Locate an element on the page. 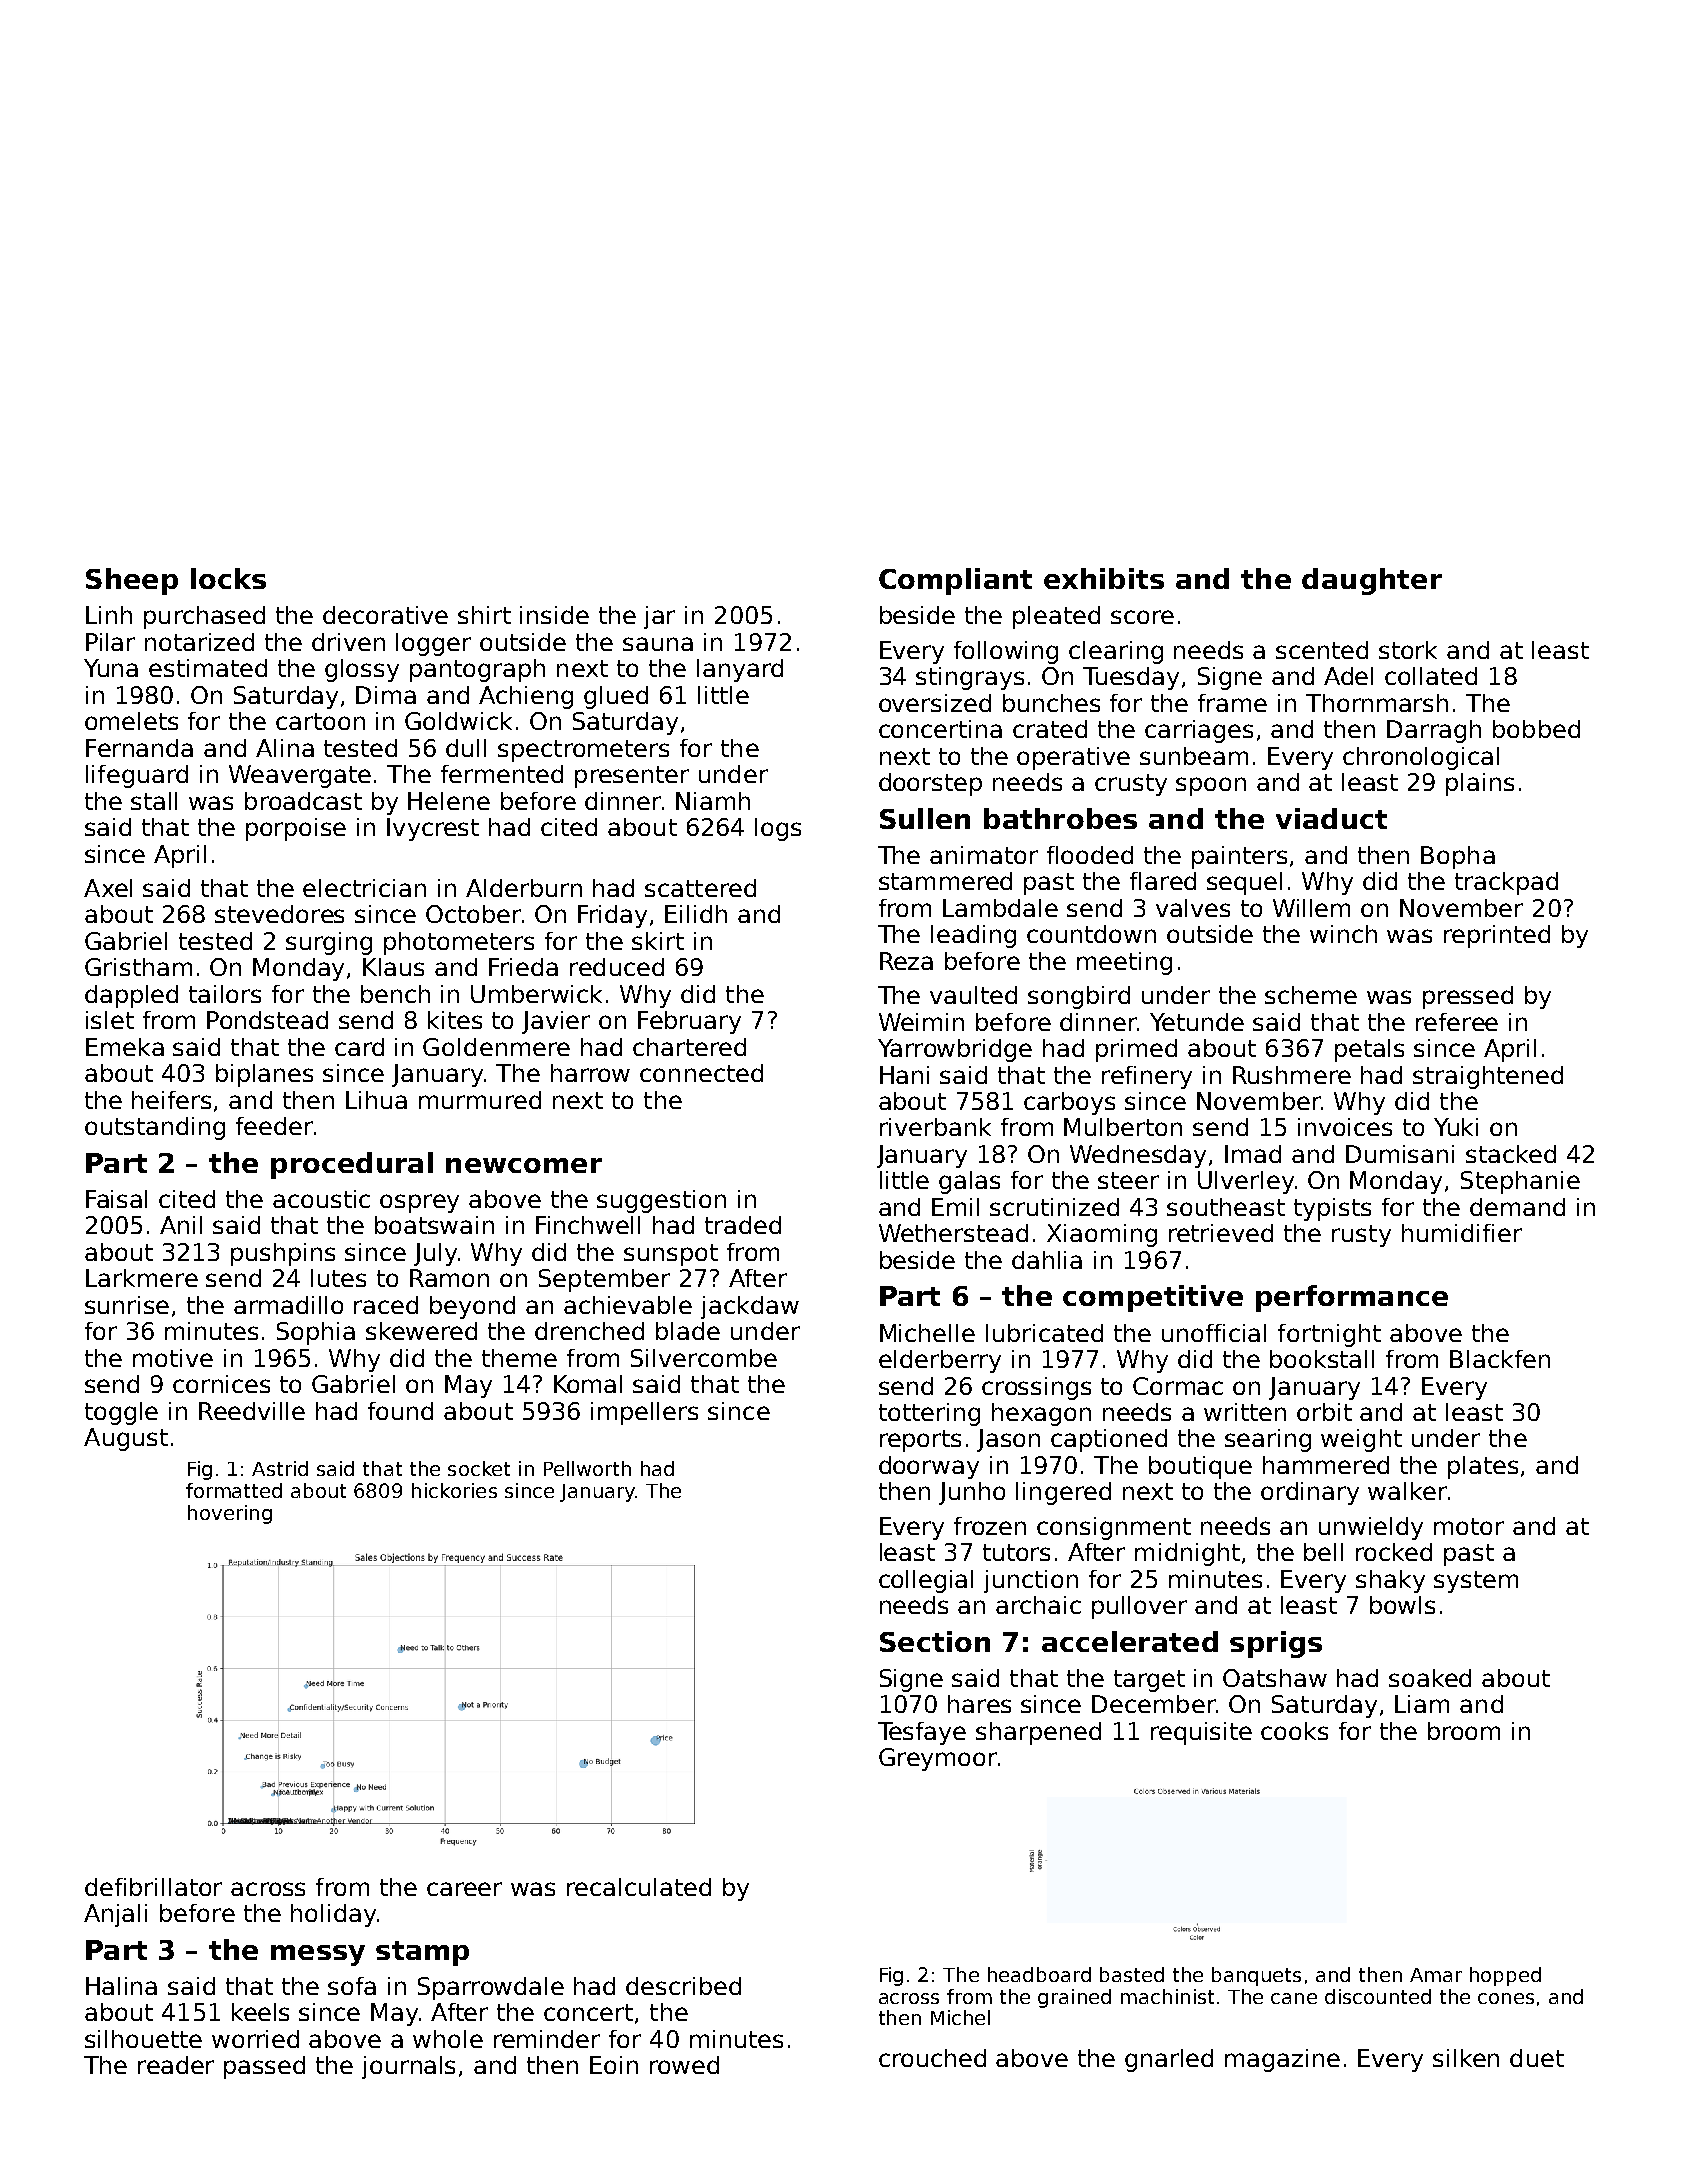 Image resolution: width=1683 pixels, height=2178 pixels. stork is located at coordinates (1408, 650).
